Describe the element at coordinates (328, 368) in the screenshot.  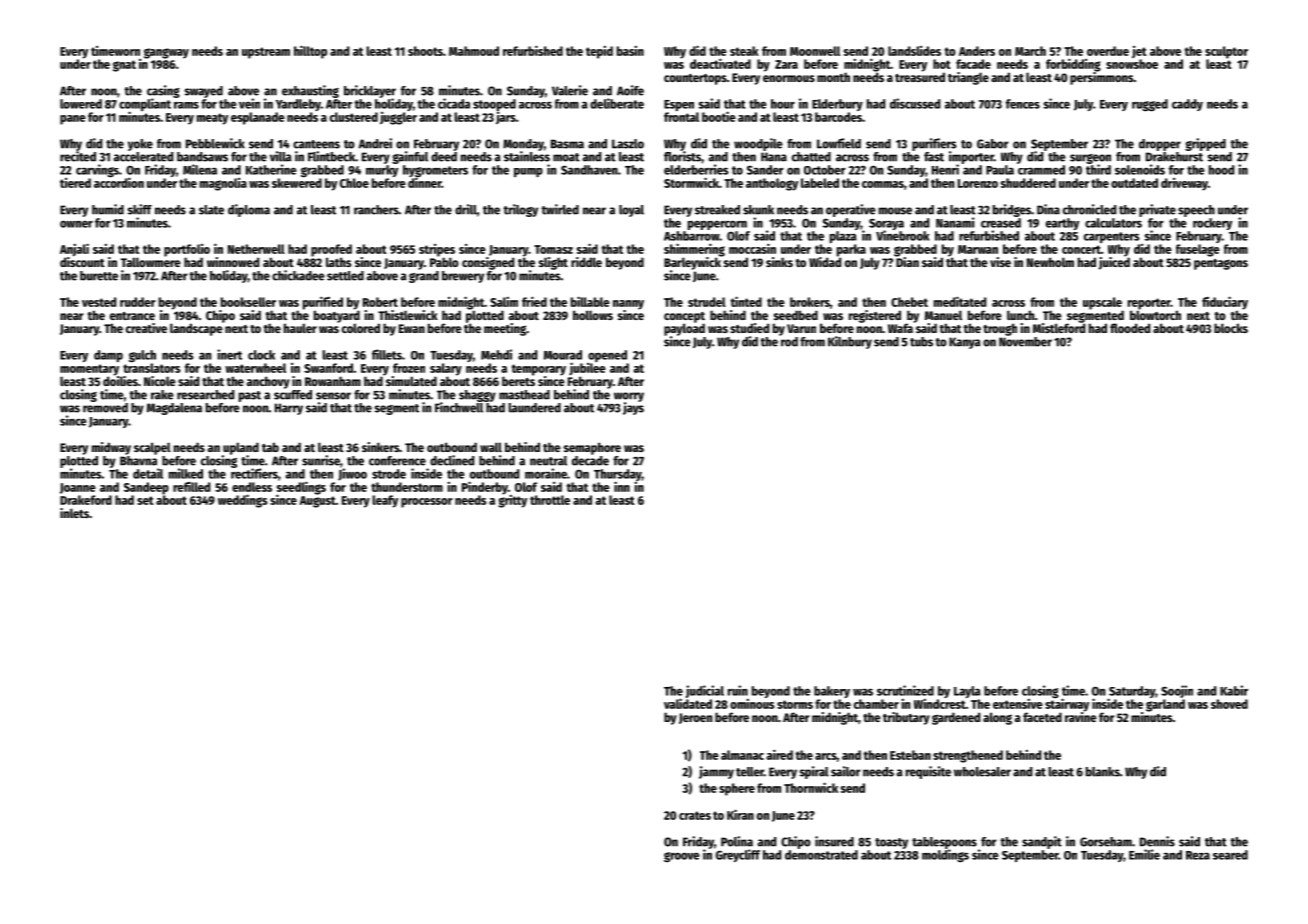
I see `Swanford` at that location.
